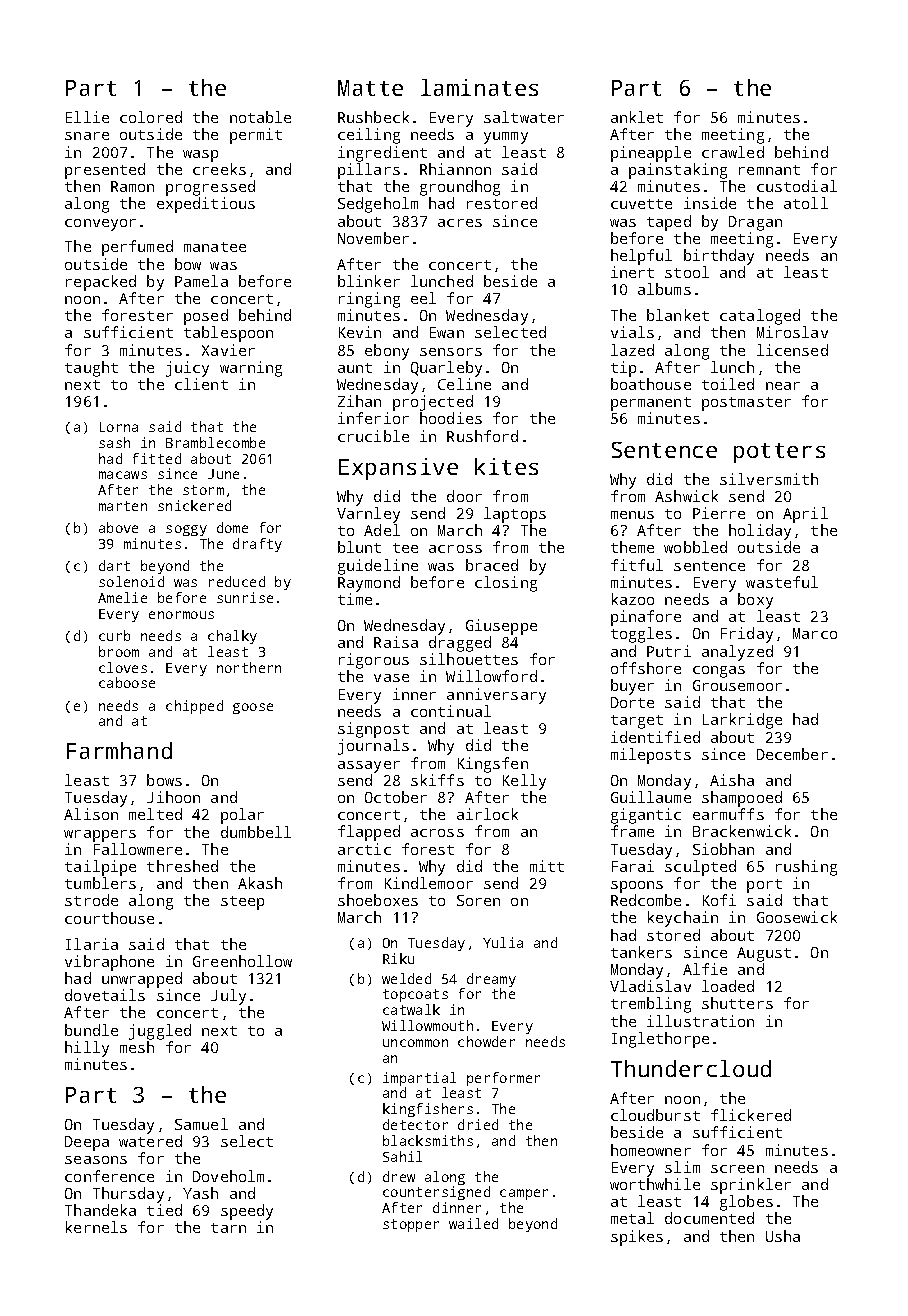 This screenshot has height=1316, width=908. What do you see at coordinates (206, 317) in the screenshot?
I see `posed` at bounding box center [206, 317].
